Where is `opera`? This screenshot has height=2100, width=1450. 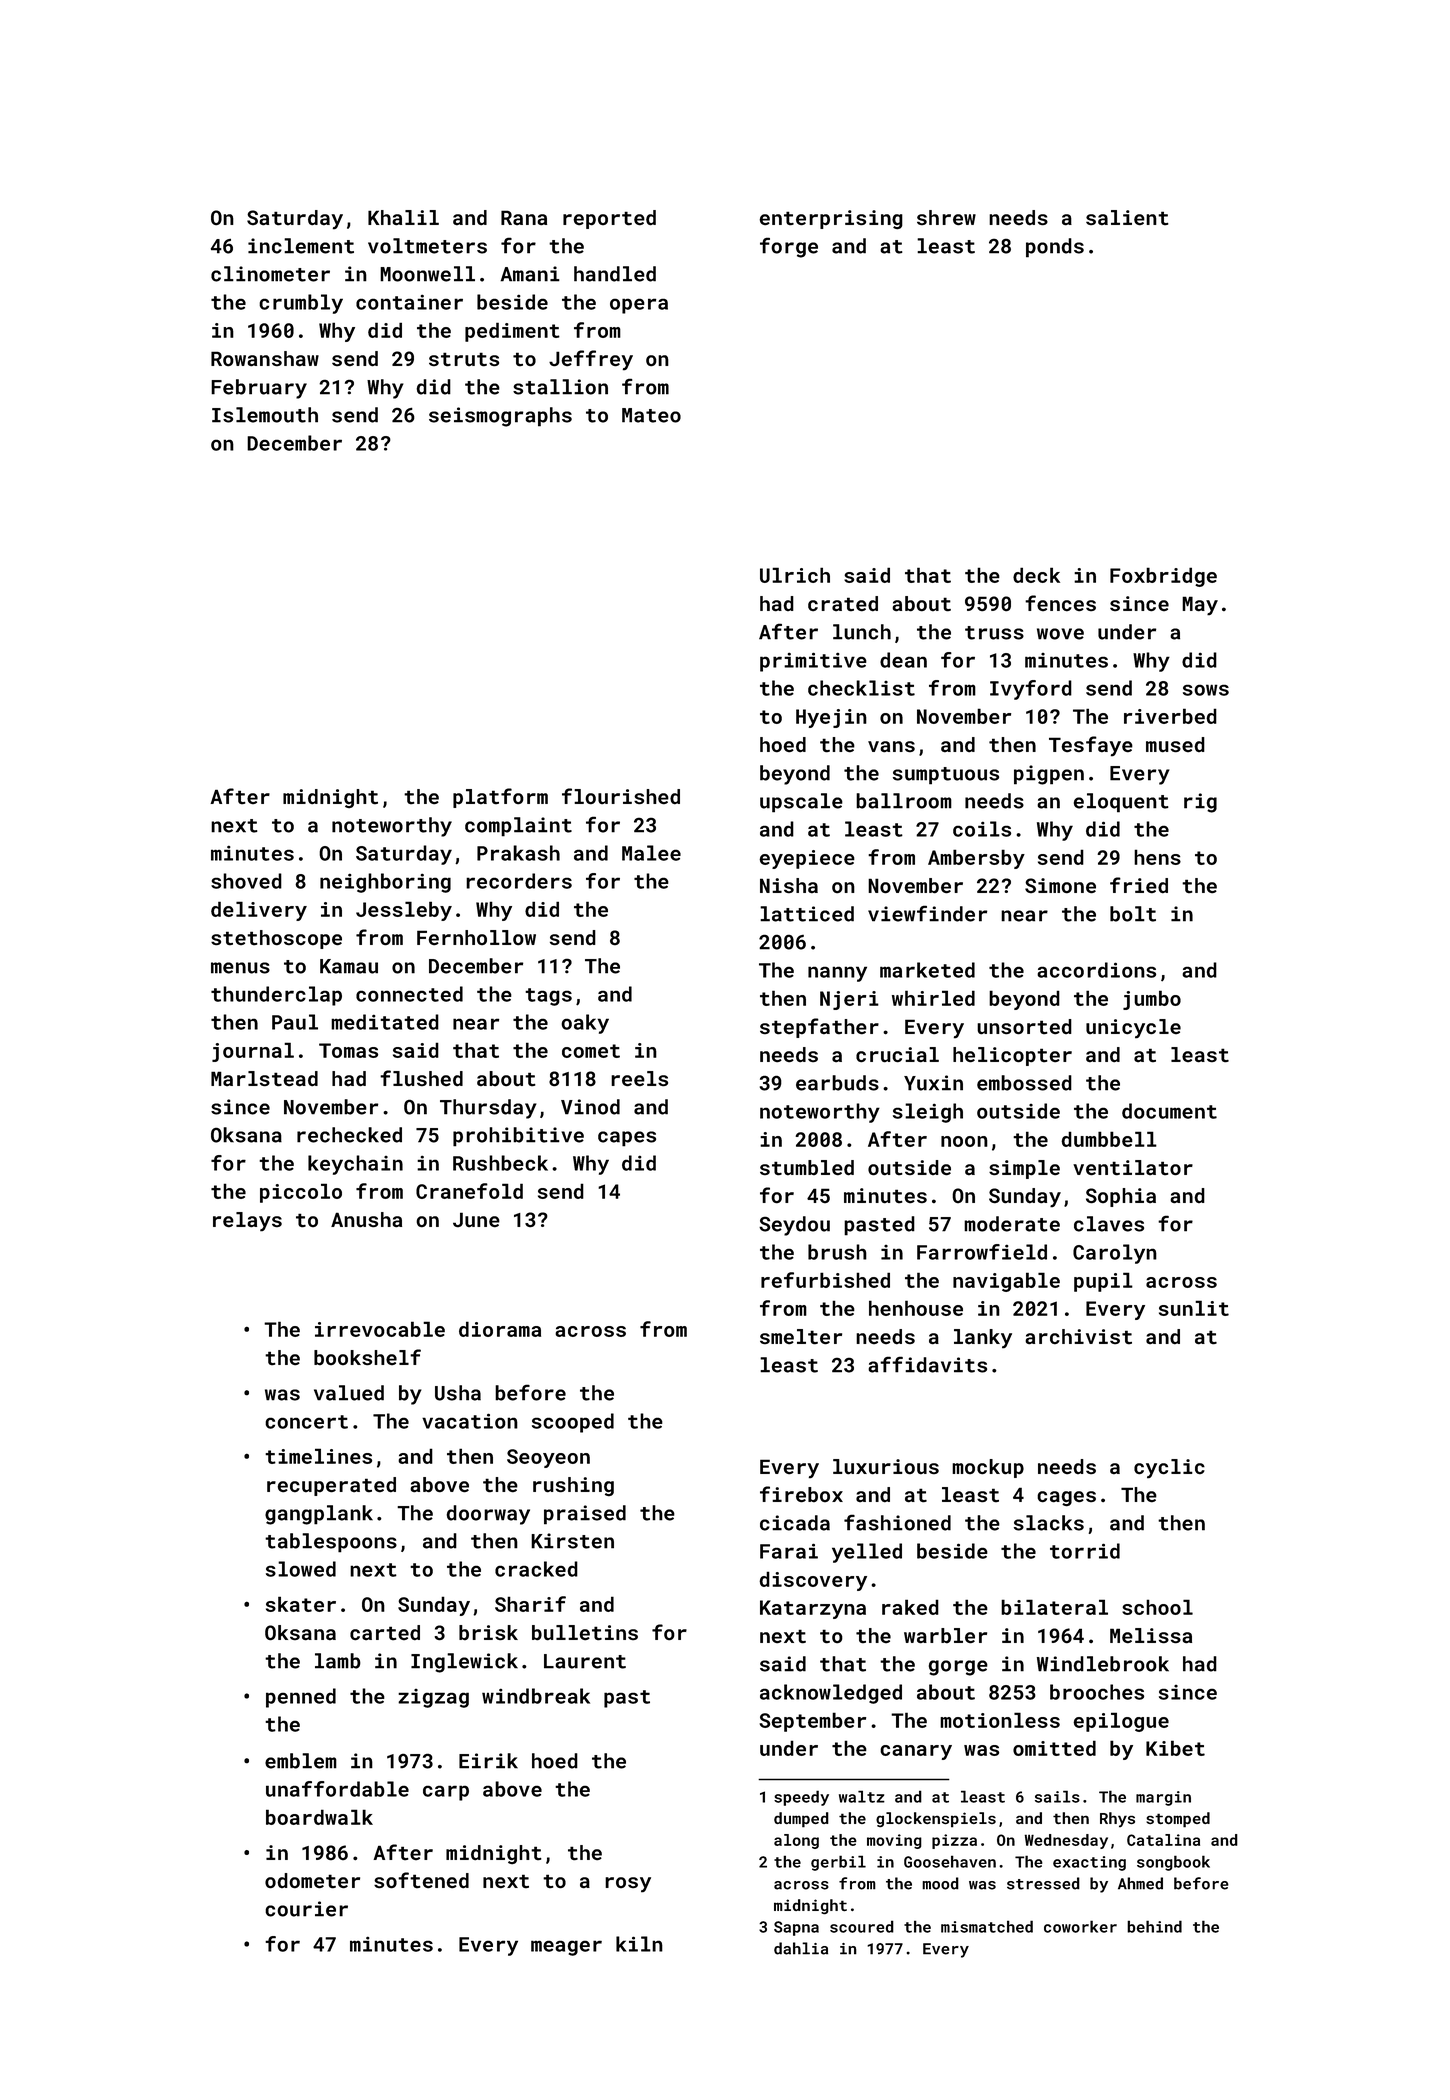 opera is located at coordinates (639, 306).
